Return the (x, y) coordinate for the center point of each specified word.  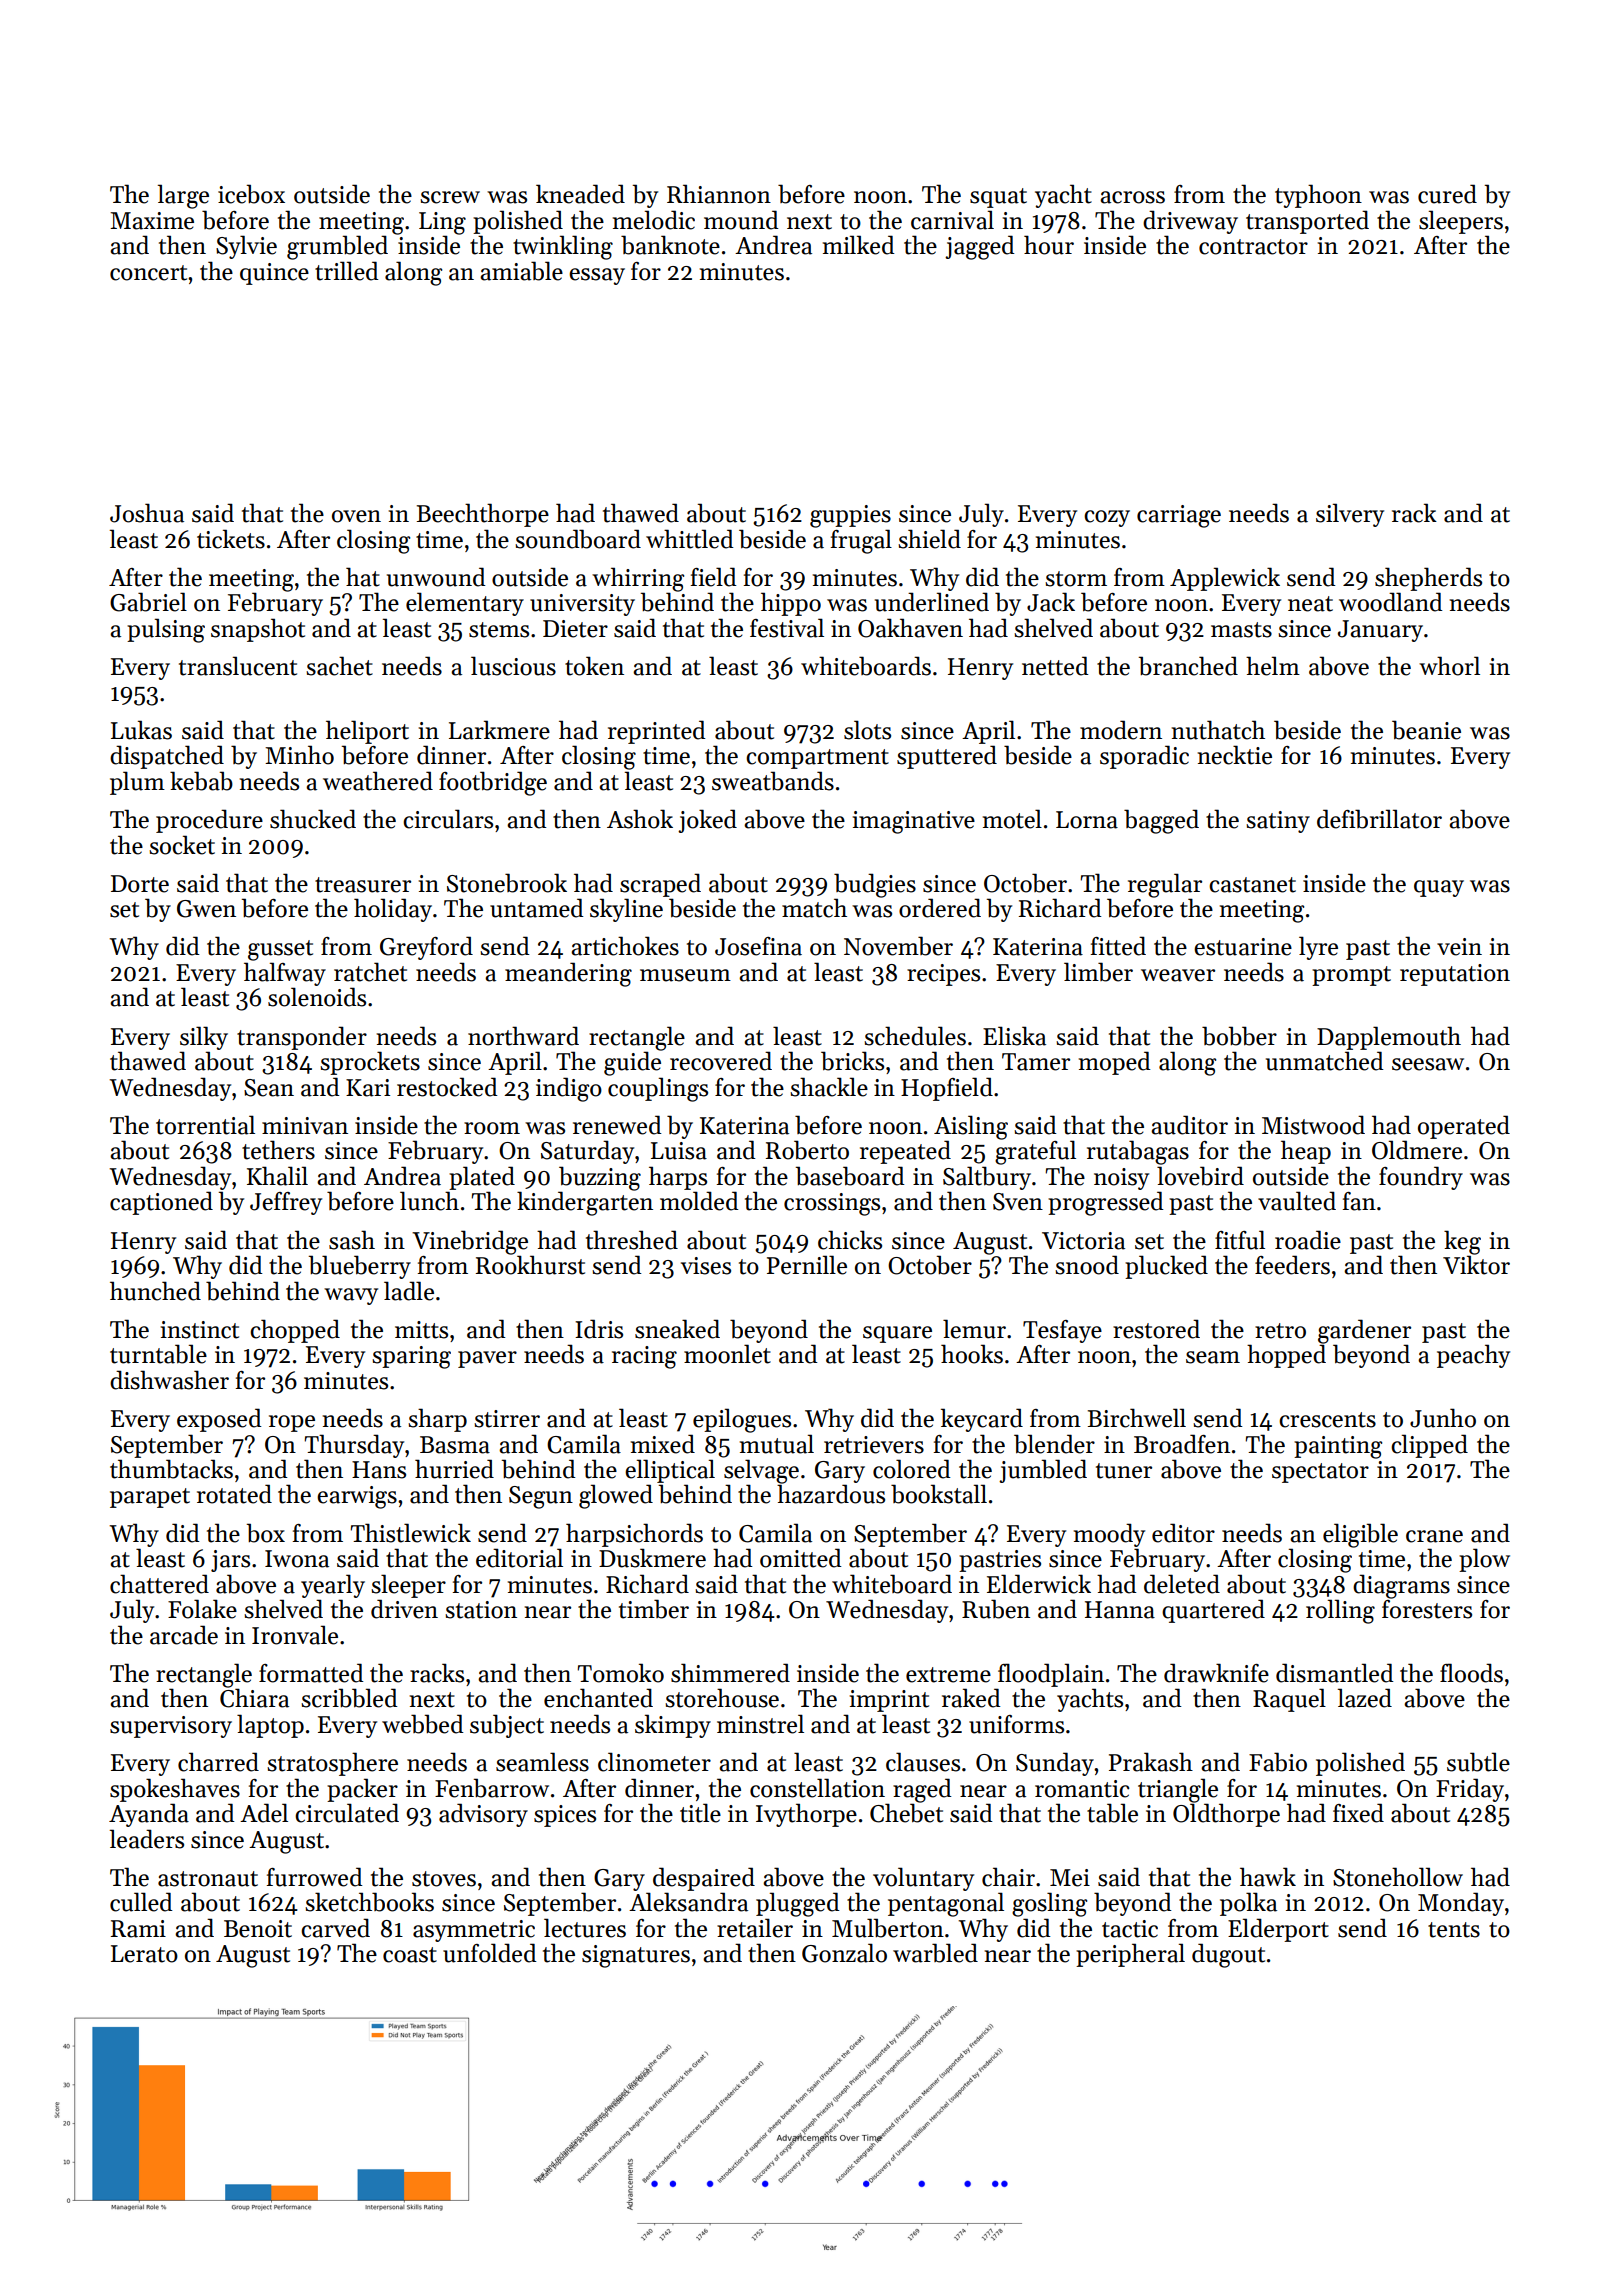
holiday (393, 910)
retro (1280, 1331)
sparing (411, 1357)
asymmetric (474, 1931)
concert (148, 273)
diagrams (1401, 1586)
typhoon (1318, 196)
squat (998, 198)
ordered (940, 908)
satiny (1278, 822)
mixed (663, 1444)
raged (922, 1790)
